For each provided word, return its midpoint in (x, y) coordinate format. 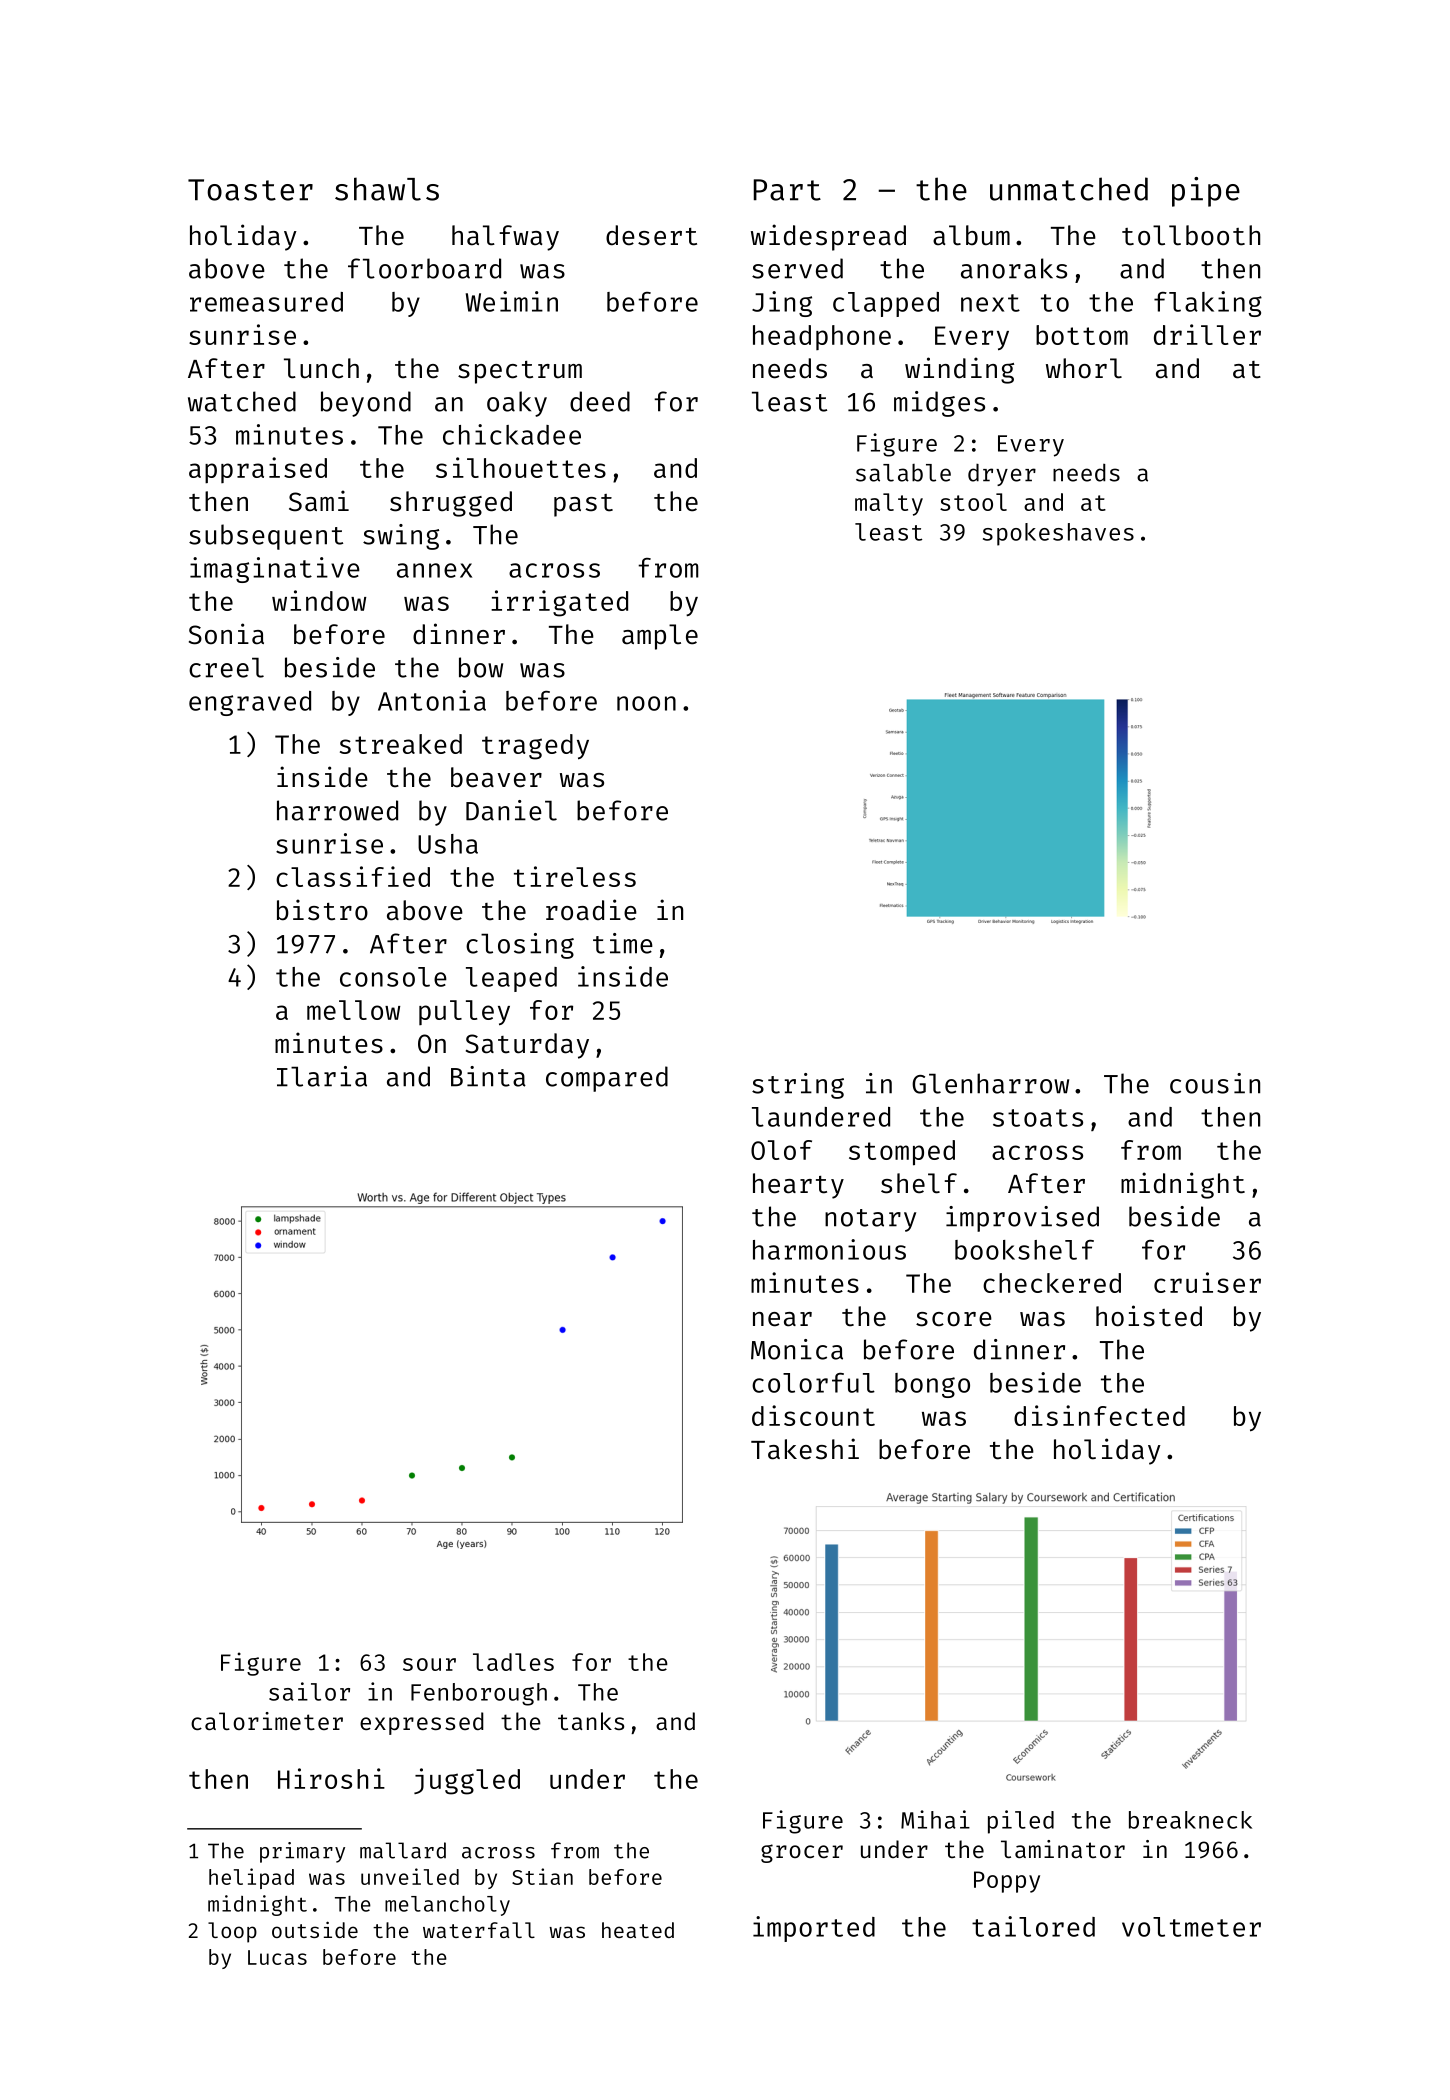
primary (302, 1852)
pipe (1206, 192)
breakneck (1190, 1820)
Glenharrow (990, 1083)
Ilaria (322, 1076)
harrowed (337, 810)
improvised (1022, 1219)
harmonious (829, 1249)
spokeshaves (1058, 534)
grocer (802, 1853)
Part (787, 190)
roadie (591, 910)
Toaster (250, 190)
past (583, 505)
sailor (309, 1691)
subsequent (266, 537)
